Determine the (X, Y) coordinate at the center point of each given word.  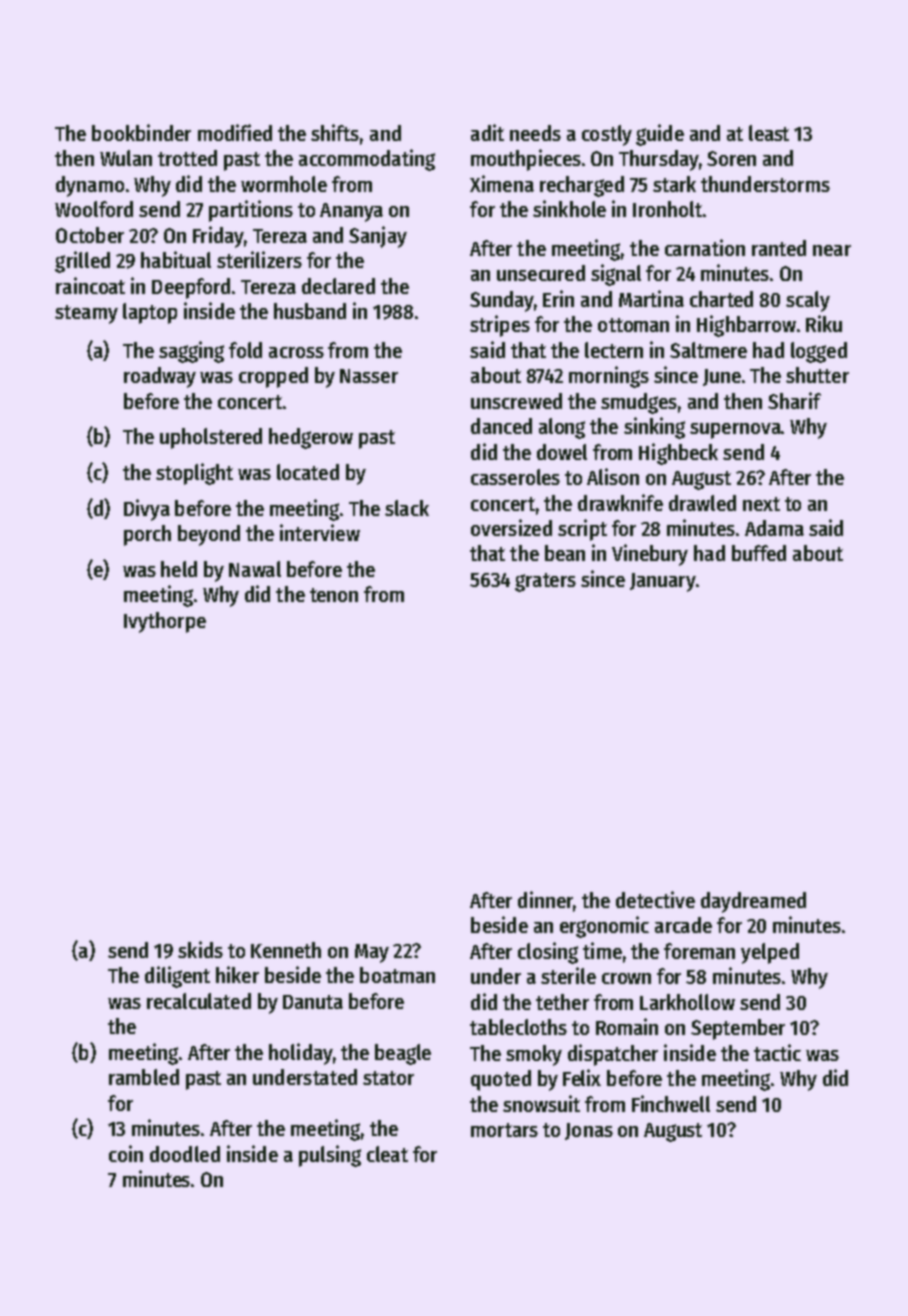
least (769, 133)
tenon (334, 595)
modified (235, 132)
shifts (335, 132)
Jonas (589, 1131)
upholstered (211, 438)
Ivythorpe (165, 622)
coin (126, 1153)
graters (545, 582)
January (662, 582)
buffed (759, 553)
